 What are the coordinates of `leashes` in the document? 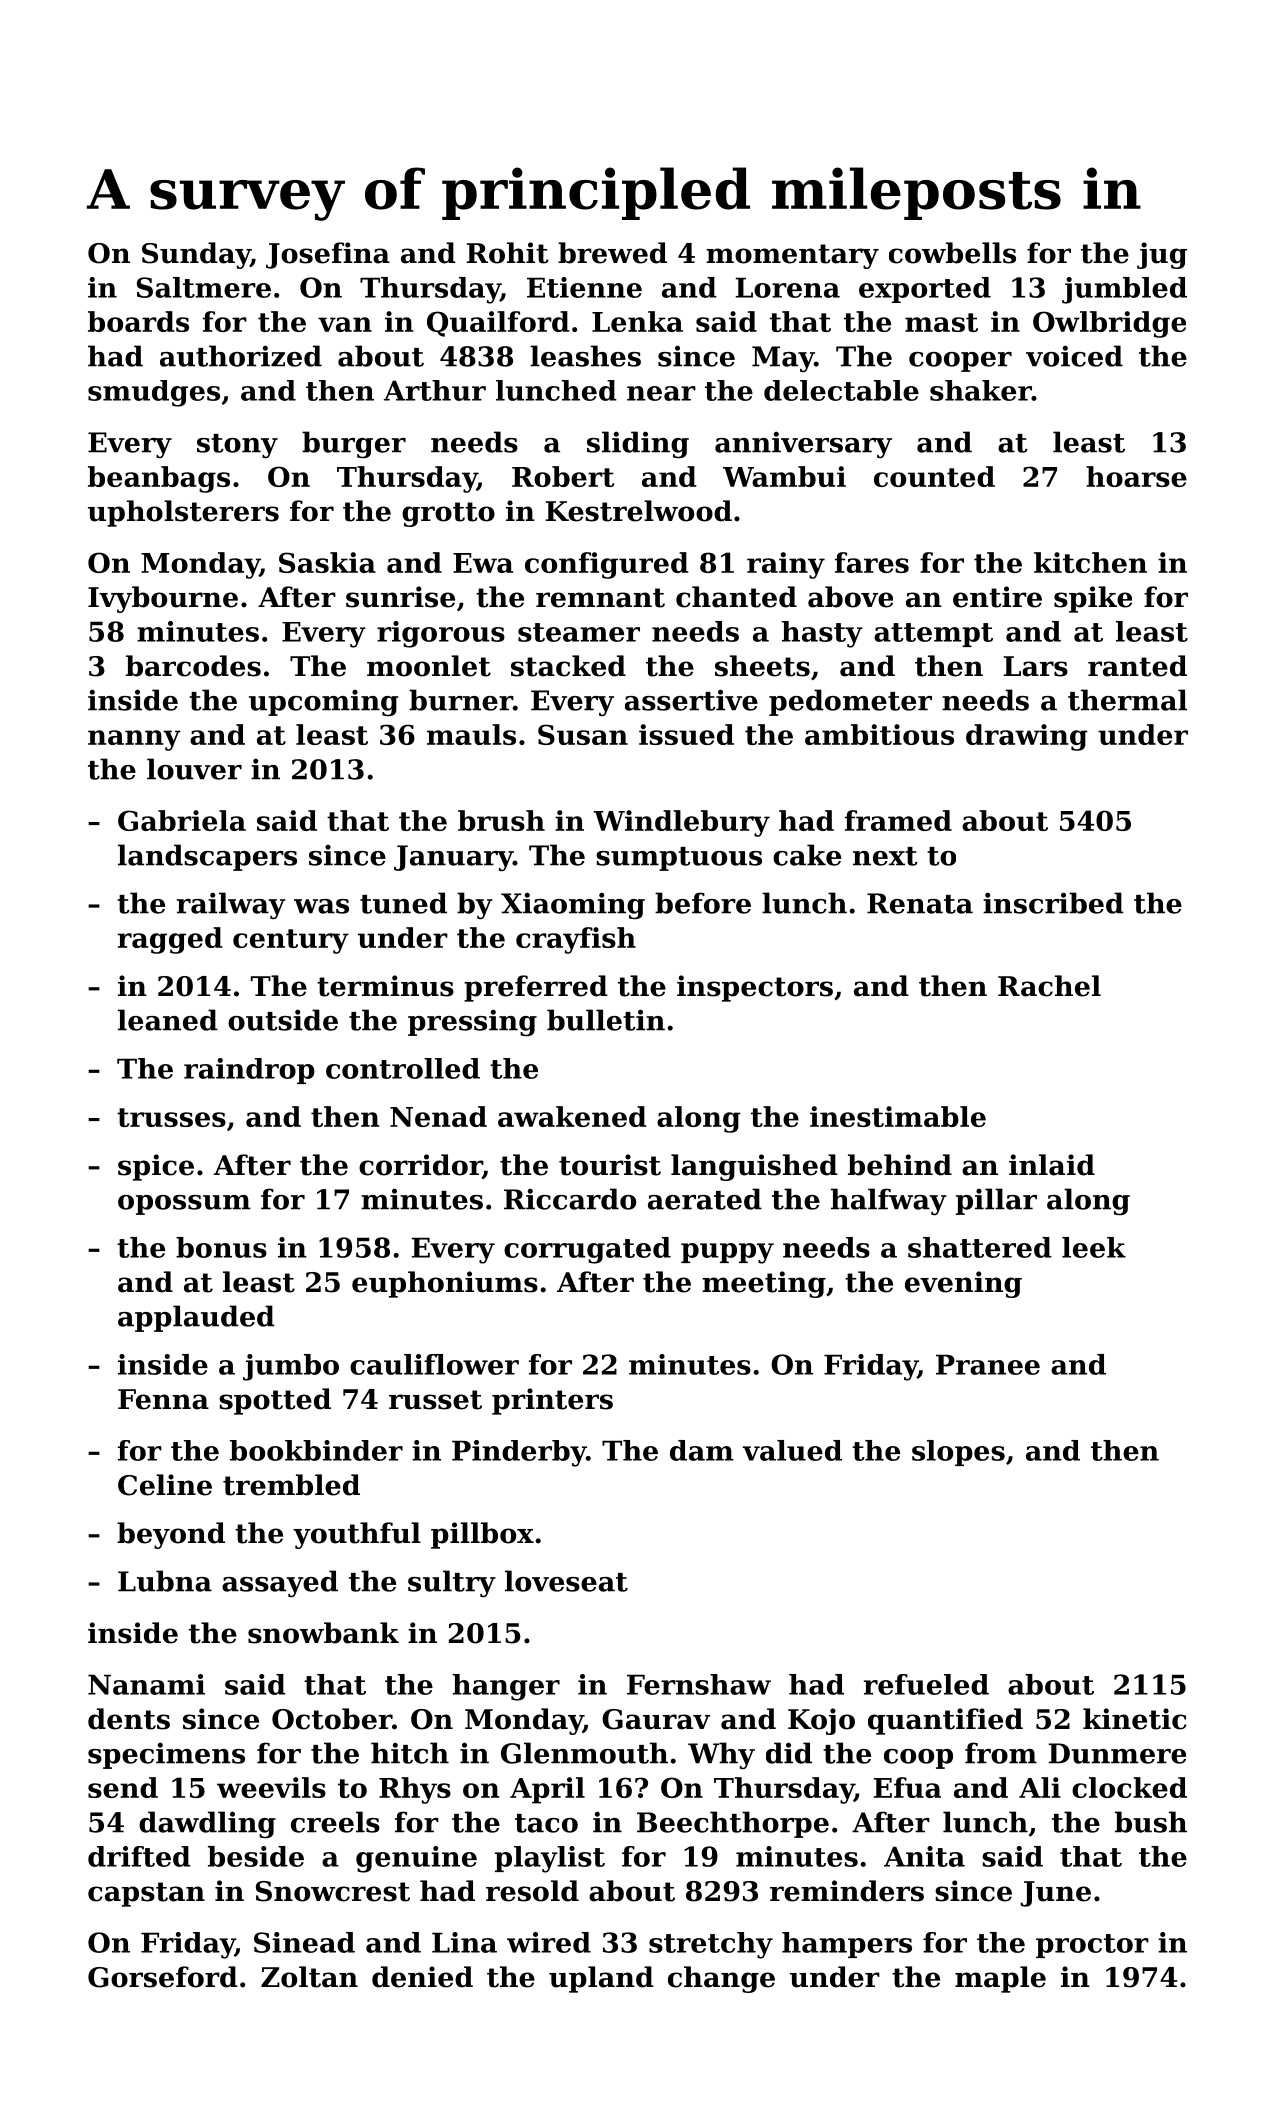 It's located at (585, 356).
